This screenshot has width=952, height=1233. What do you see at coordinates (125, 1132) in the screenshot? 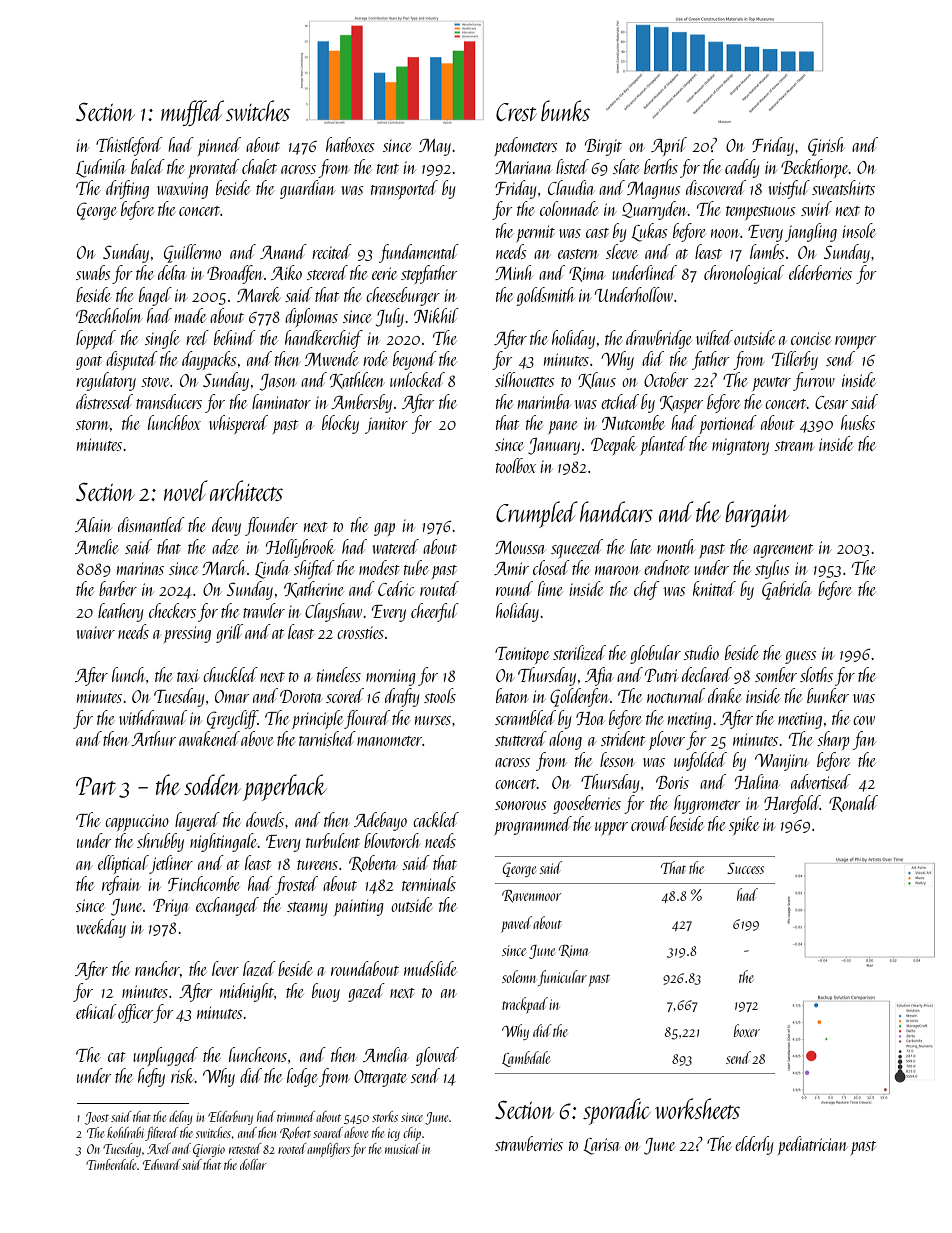
I see `kohlrabi` at bounding box center [125, 1132].
